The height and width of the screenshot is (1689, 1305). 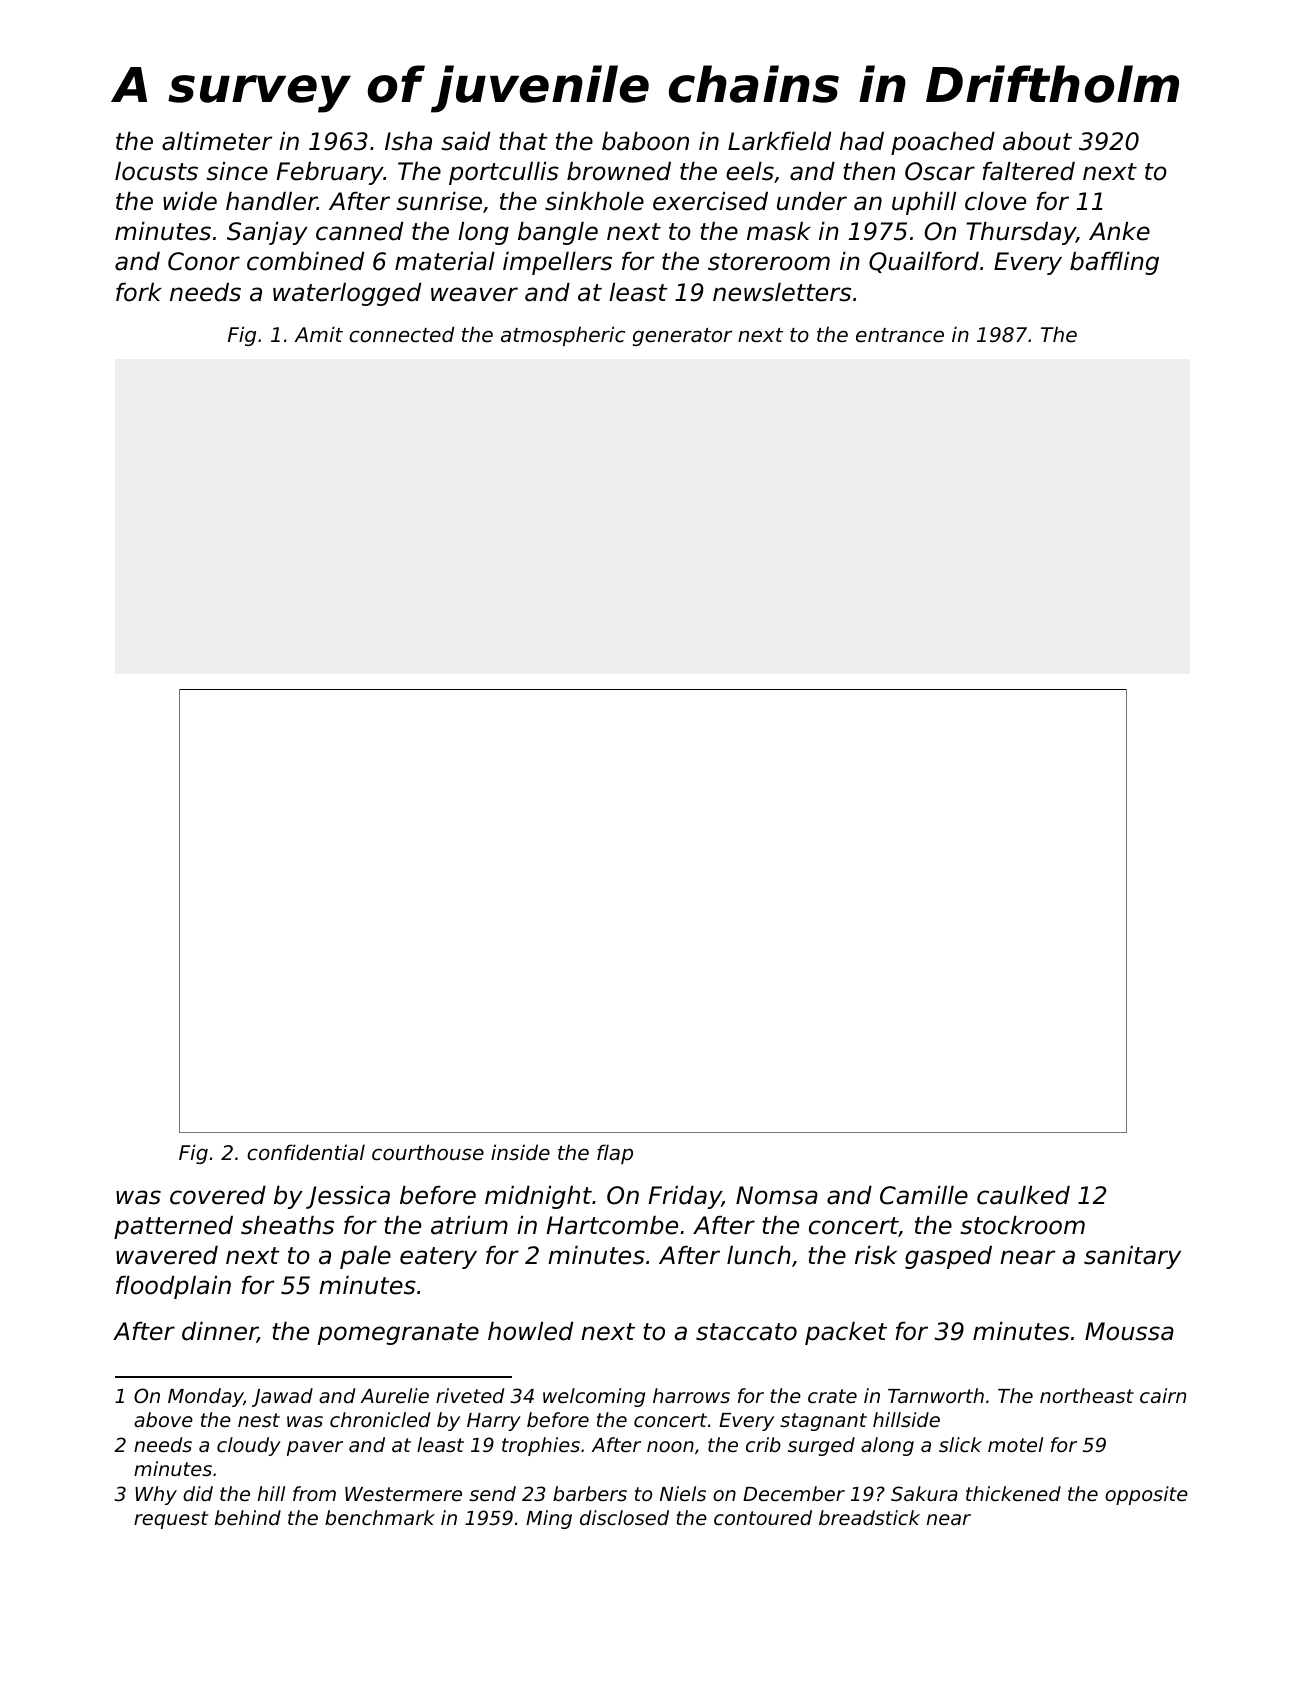 I want to click on noon, so click(x=670, y=1446).
